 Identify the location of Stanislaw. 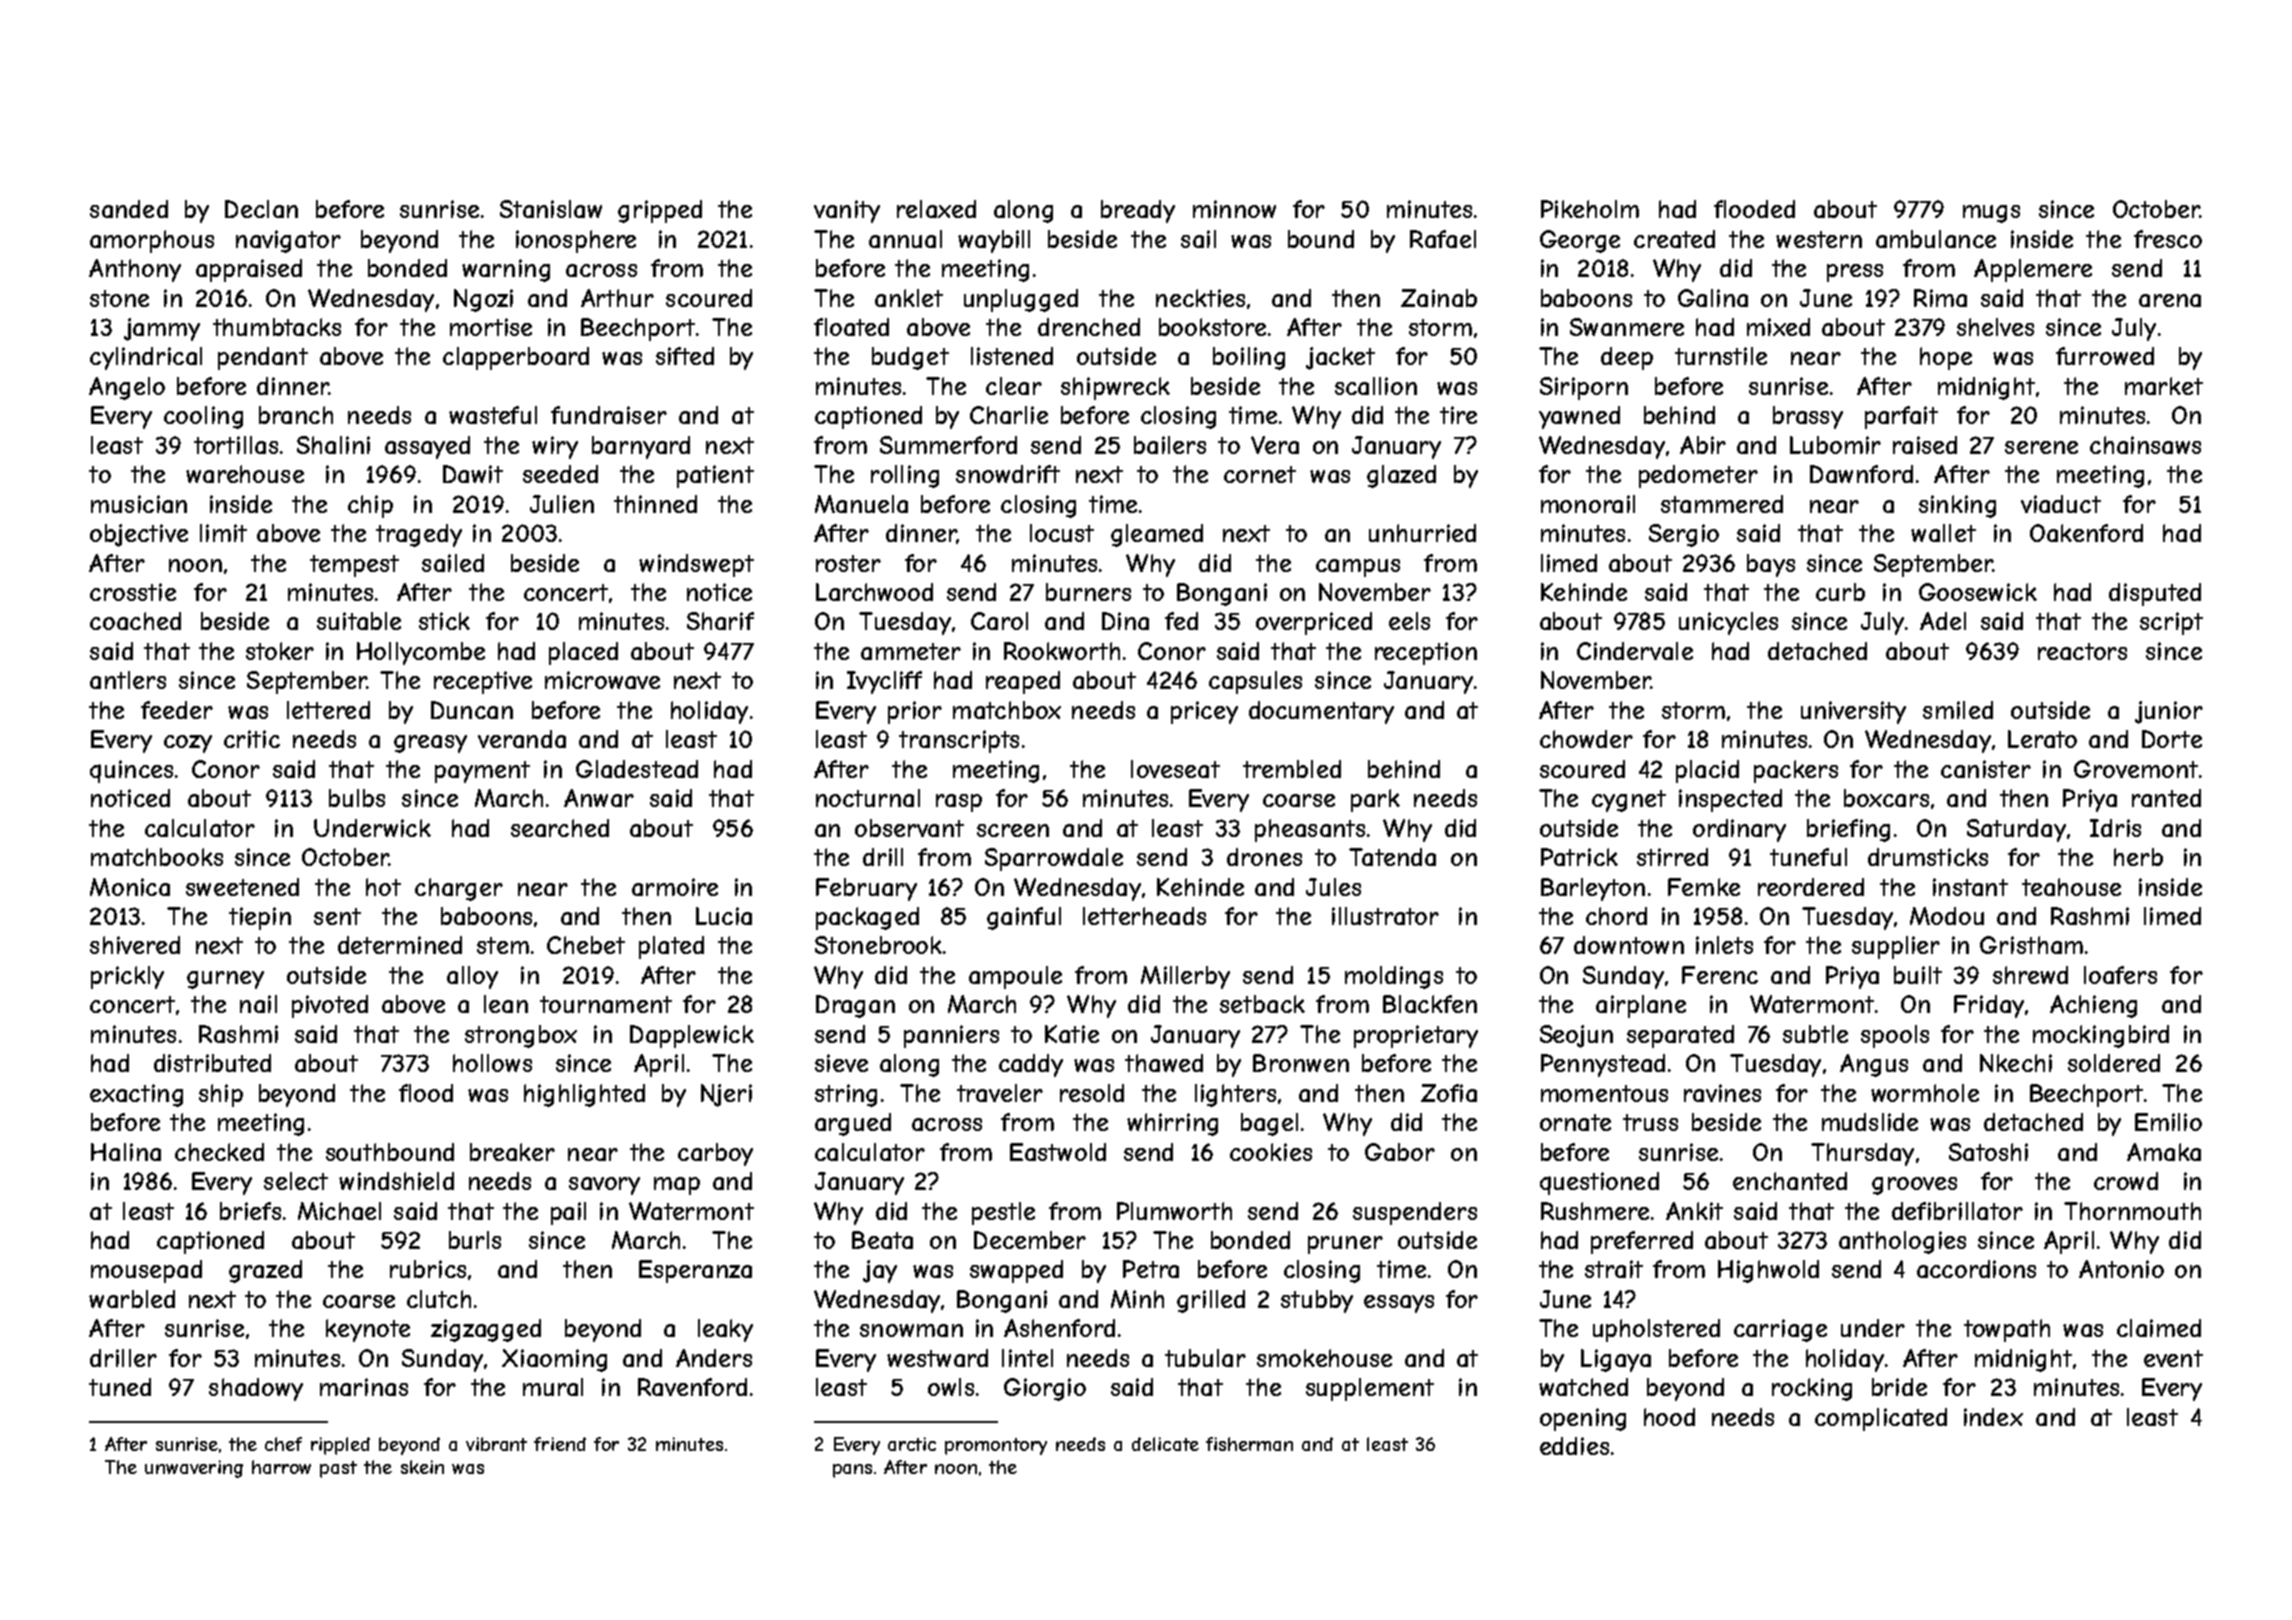
(551, 209).
